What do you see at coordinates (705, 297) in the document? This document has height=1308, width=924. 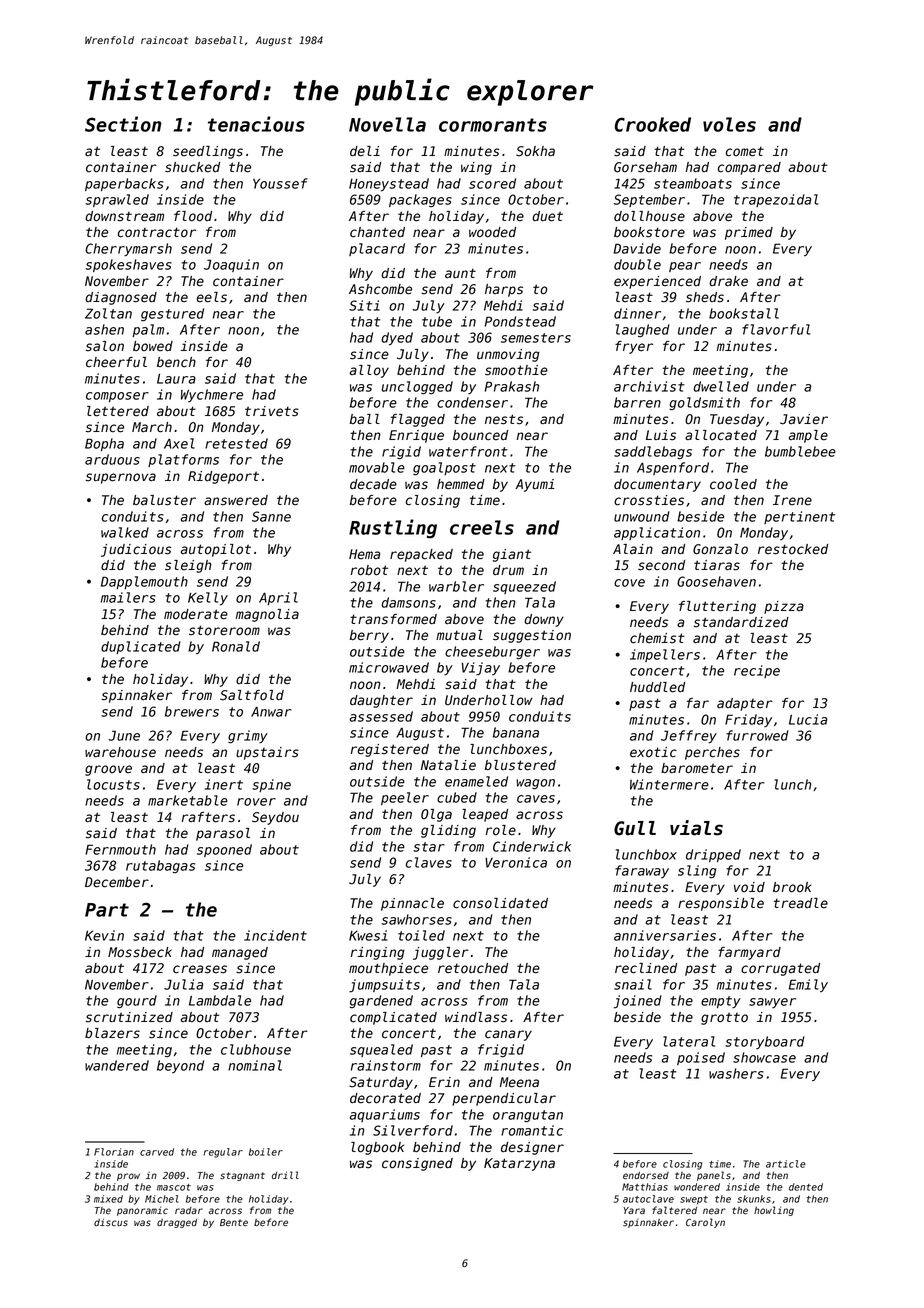 I see `sheds` at bounding box center [705, 297].
